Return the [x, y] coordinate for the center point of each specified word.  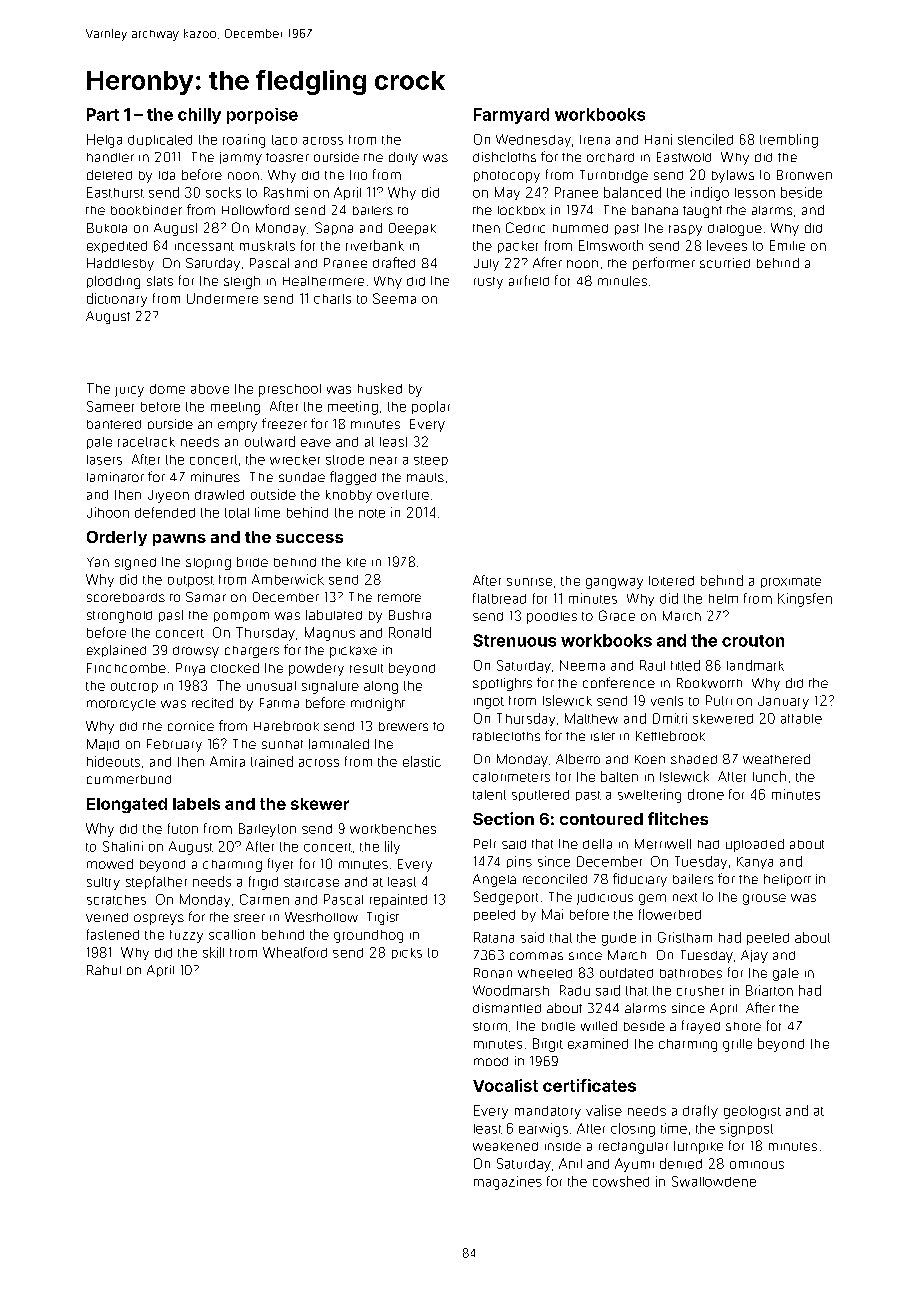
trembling [789, 141]
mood [491, 1061]
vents [667, 701]
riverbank [375, 245]
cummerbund [129, 779]
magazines [508, 1183]
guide [619, 939]
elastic [422, 761]
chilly [199, 116]
